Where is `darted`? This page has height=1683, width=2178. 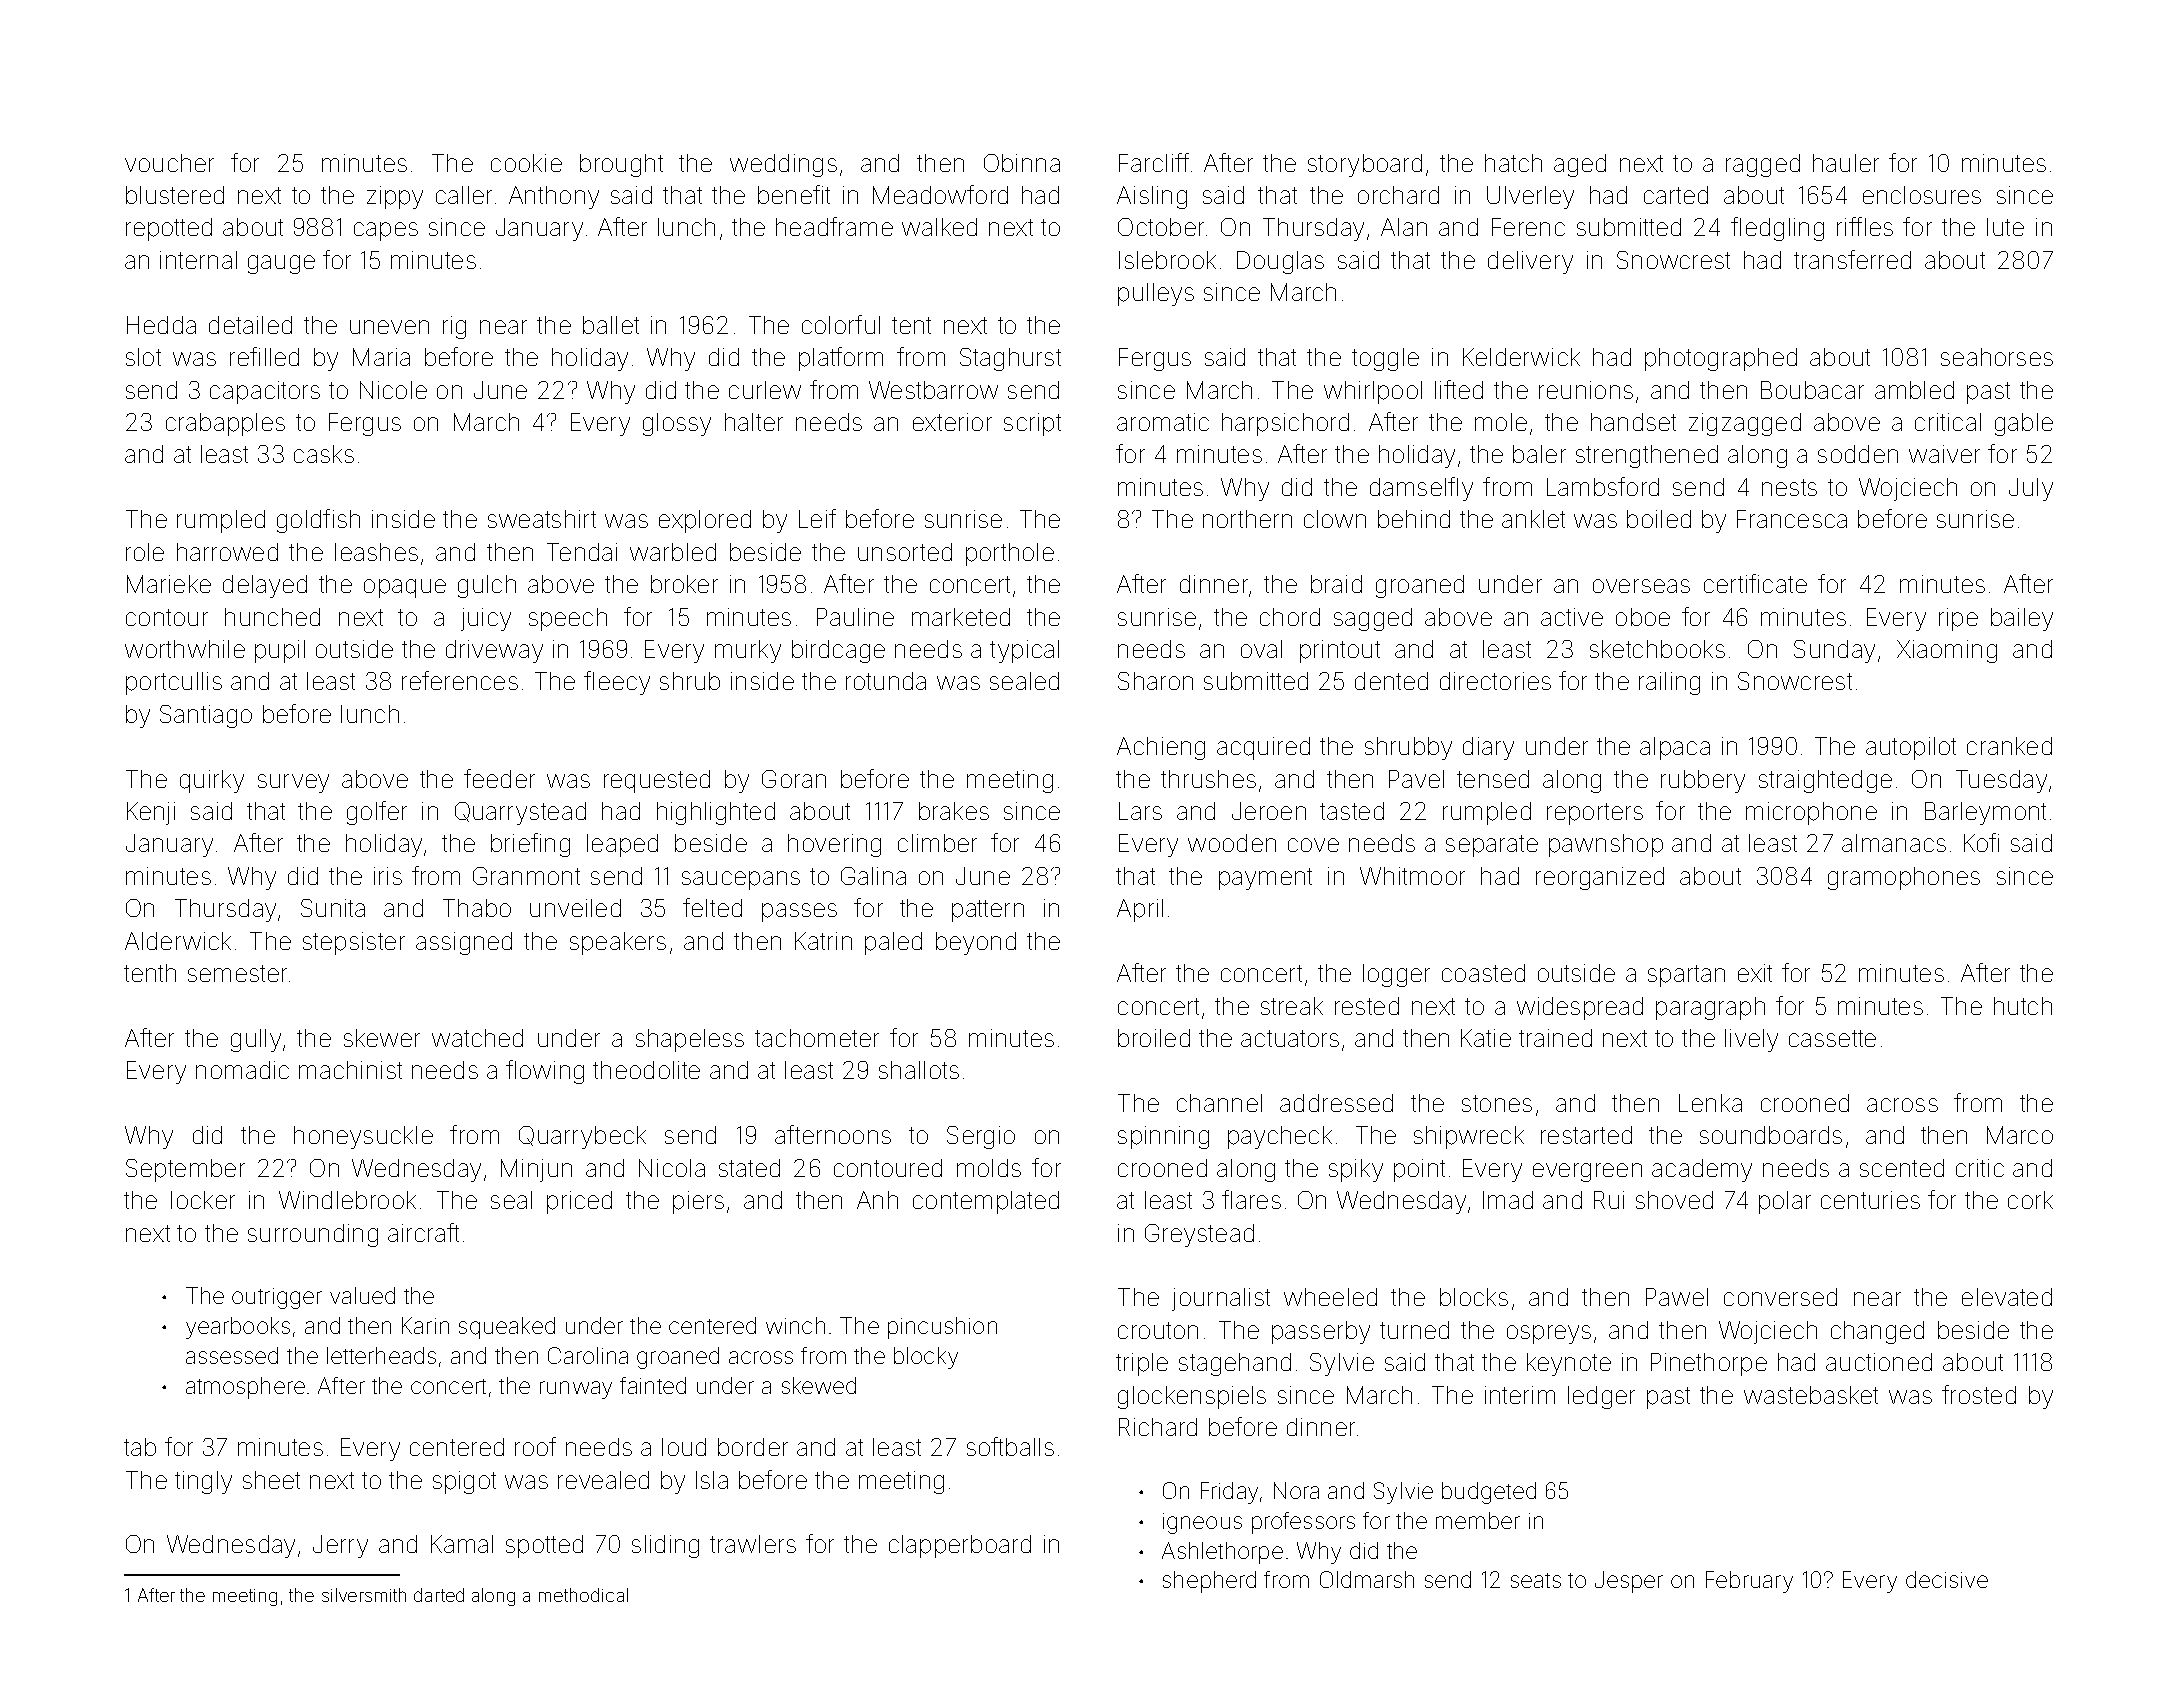
darted is located at coordinates (439, 1595).
